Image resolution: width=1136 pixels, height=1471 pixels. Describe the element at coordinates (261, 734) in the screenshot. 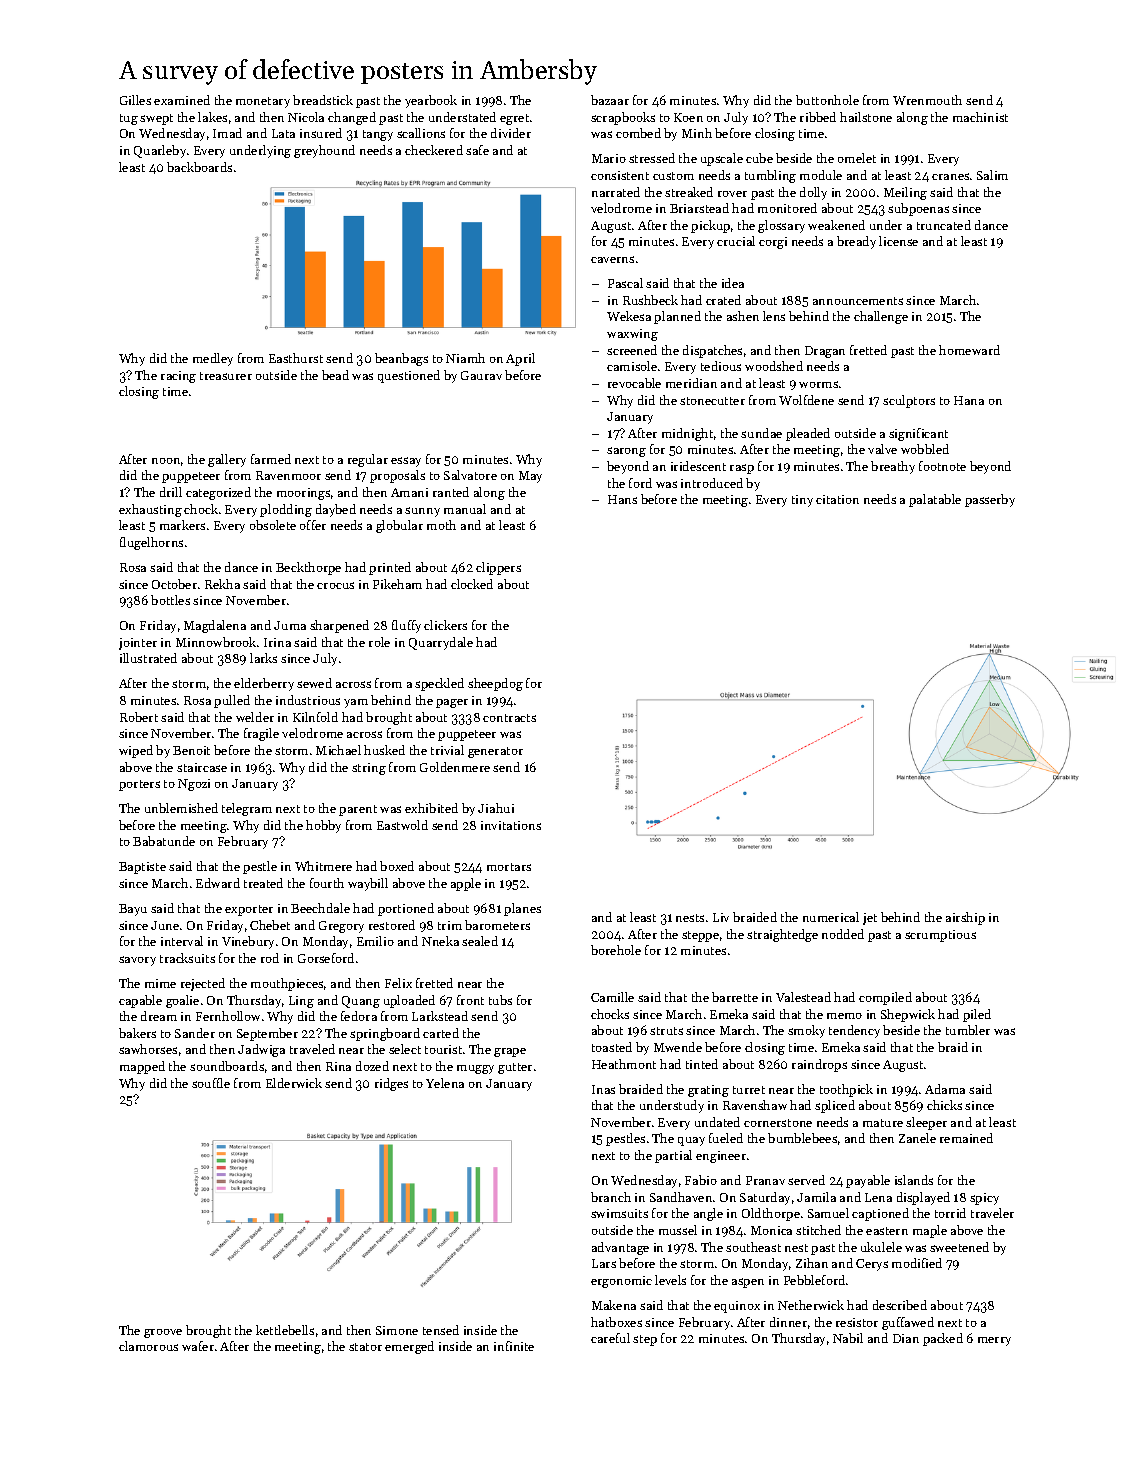

I see `fragile` at that location.
